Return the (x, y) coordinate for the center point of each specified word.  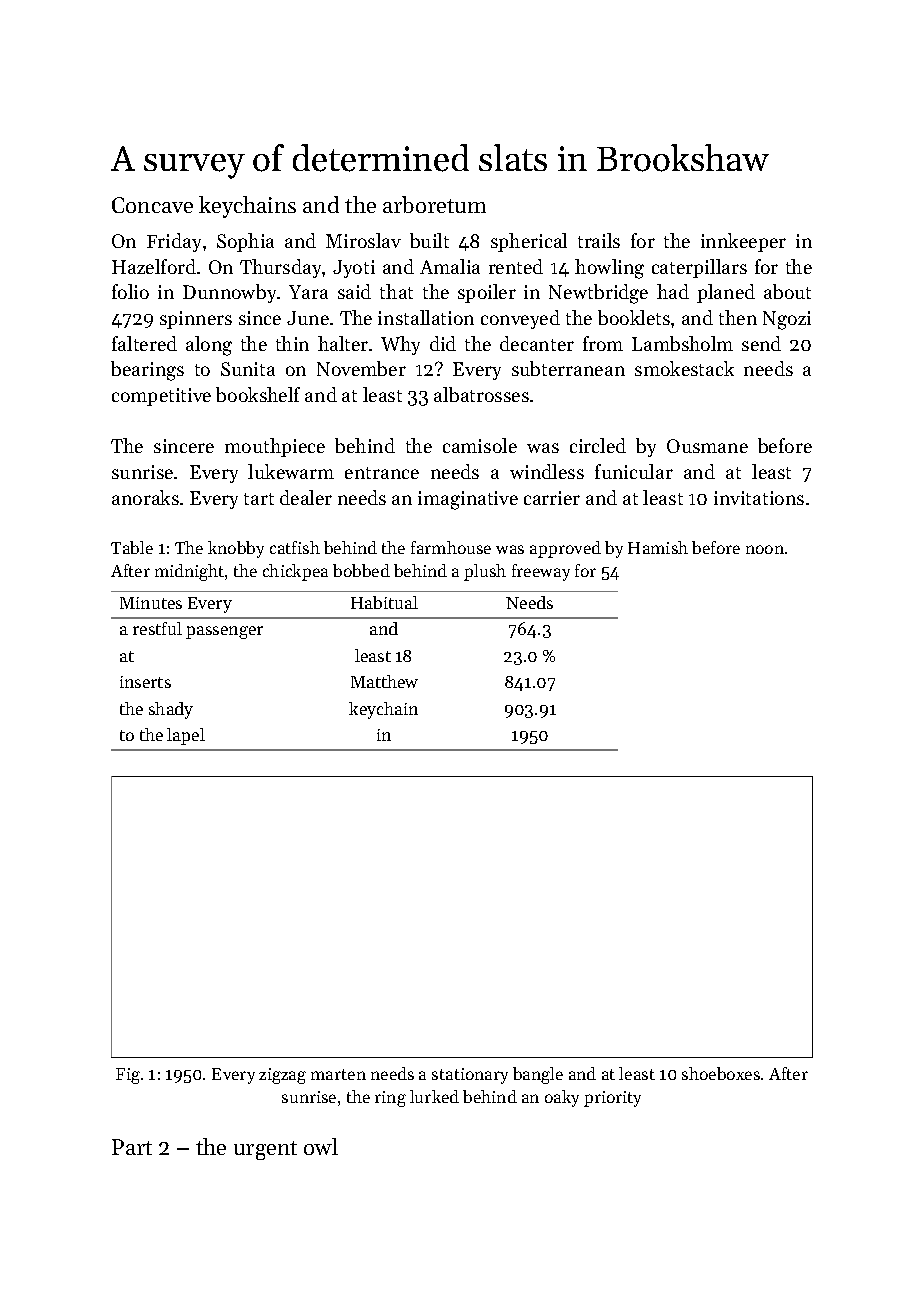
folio (130, 291)
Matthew (384, 681)
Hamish (658, 547)
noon (765, 549)
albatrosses (481, 394)
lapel (186, 736)
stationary (470, 1076)
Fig (128, 1076)
